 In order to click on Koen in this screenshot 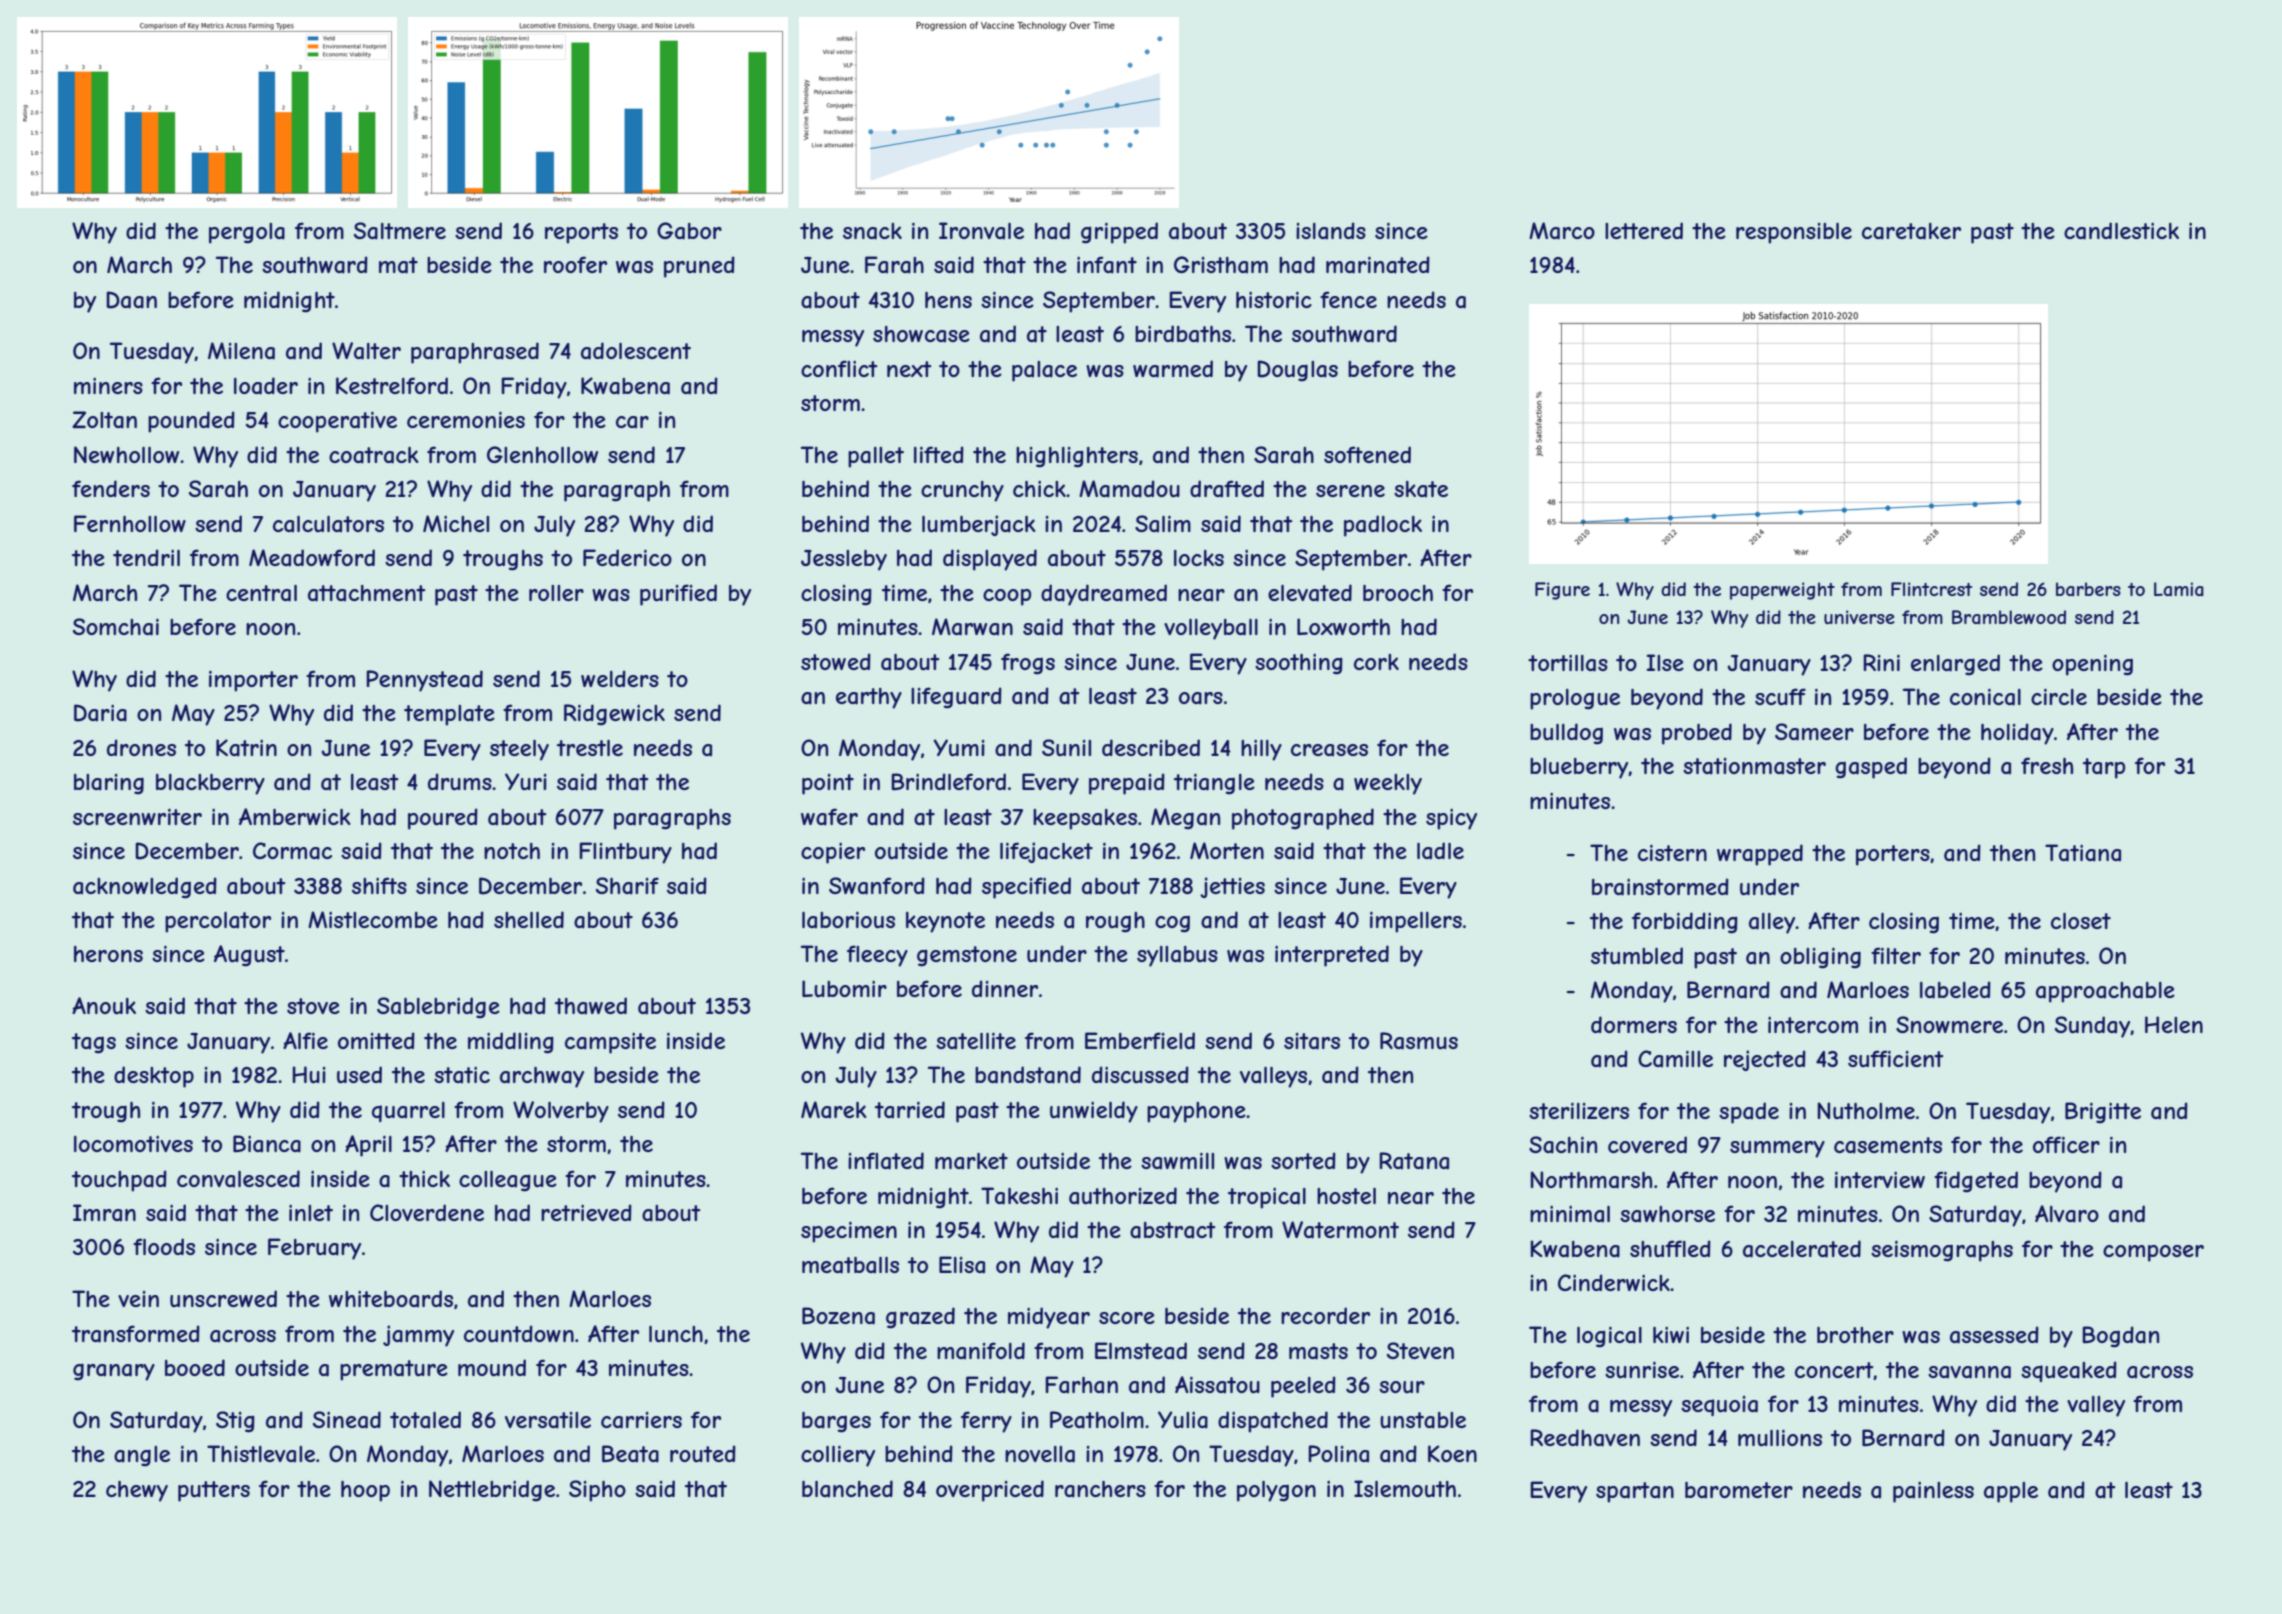, I will do `click(1452, 1453)`.
